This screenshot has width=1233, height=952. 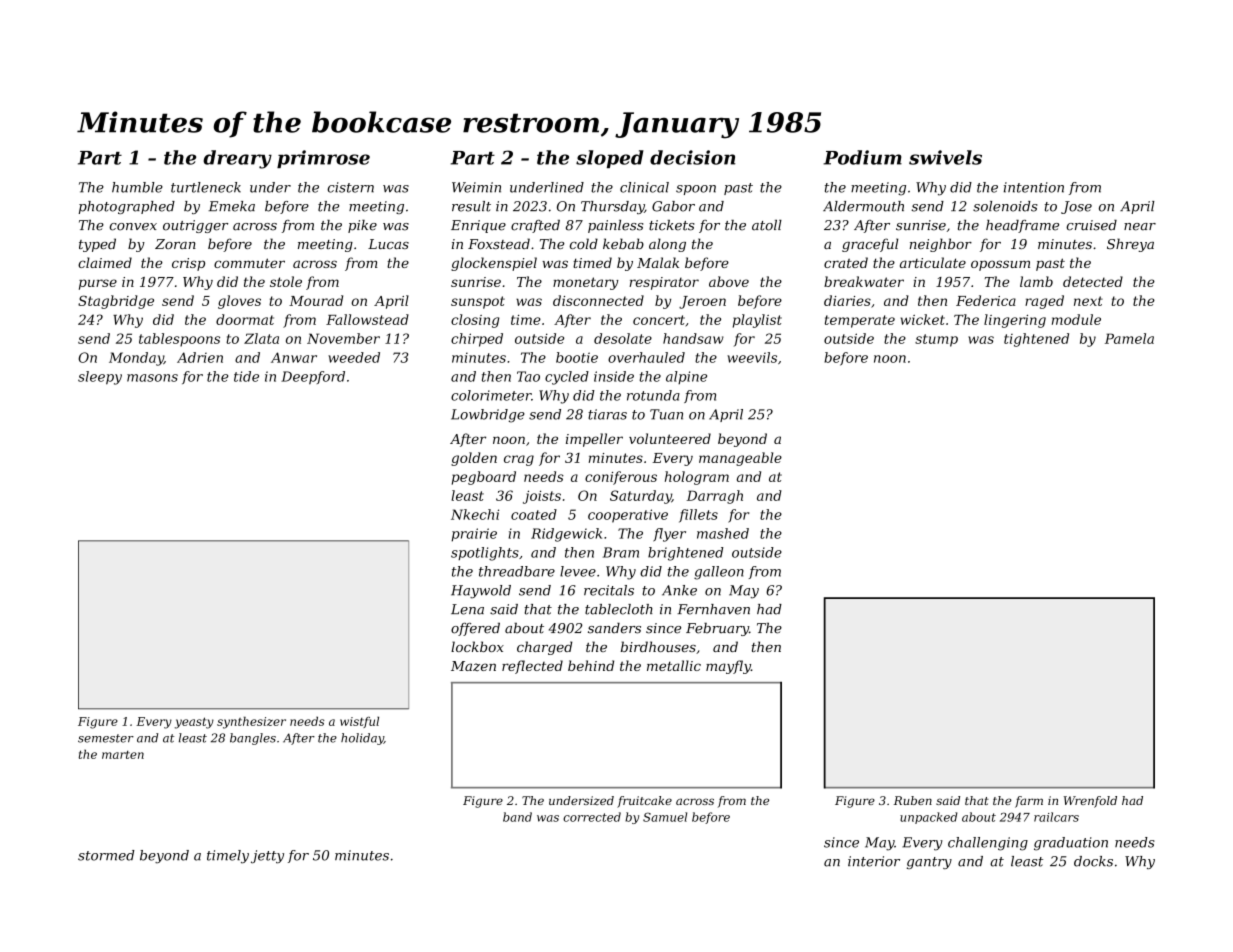 I want to click on closing, so click(x=475, y=321).
